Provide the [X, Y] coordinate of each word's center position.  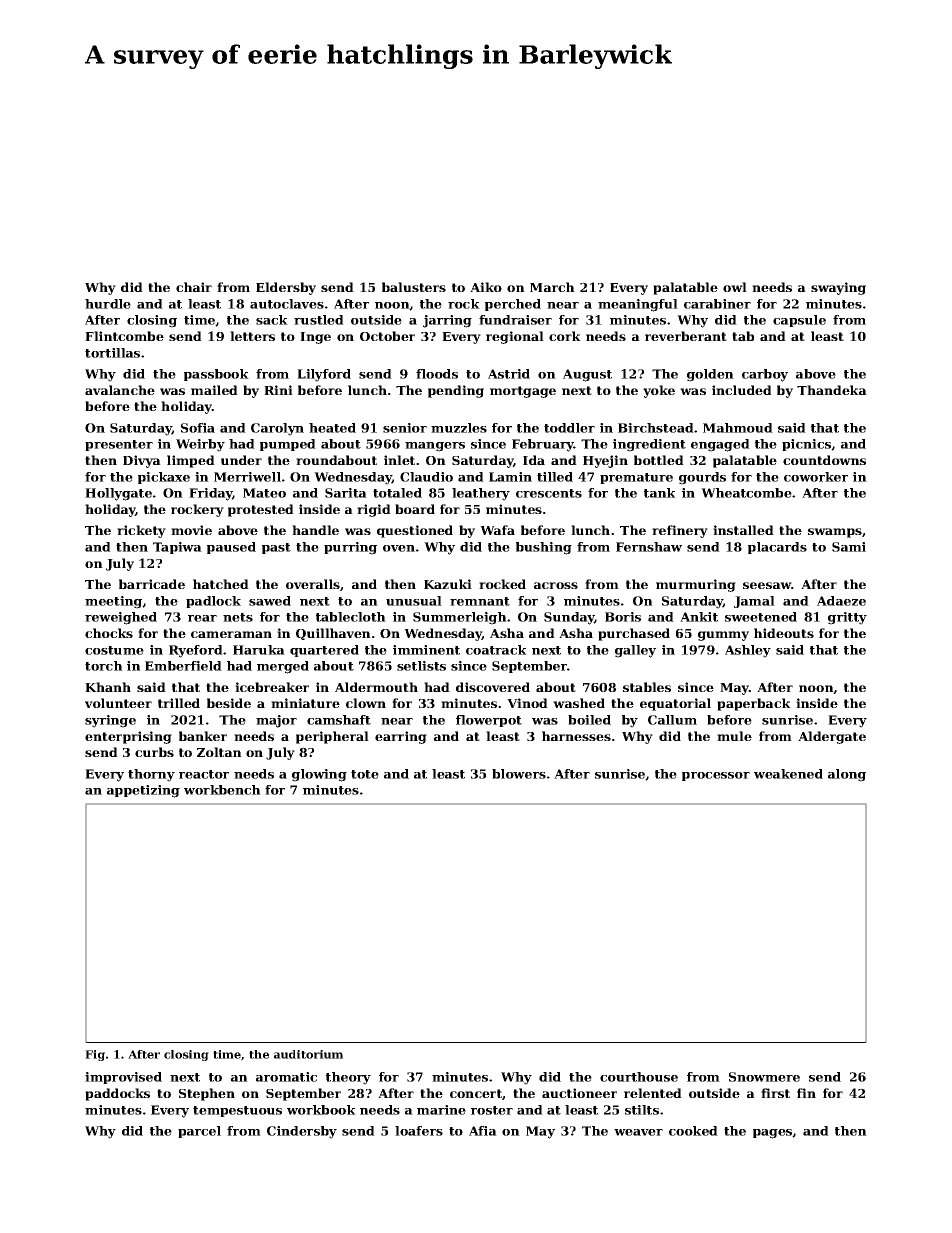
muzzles [459, 428]
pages [773, 1134]
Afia [483, 1131]
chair [194, 287]
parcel [199, 1132]
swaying [838, 288]
